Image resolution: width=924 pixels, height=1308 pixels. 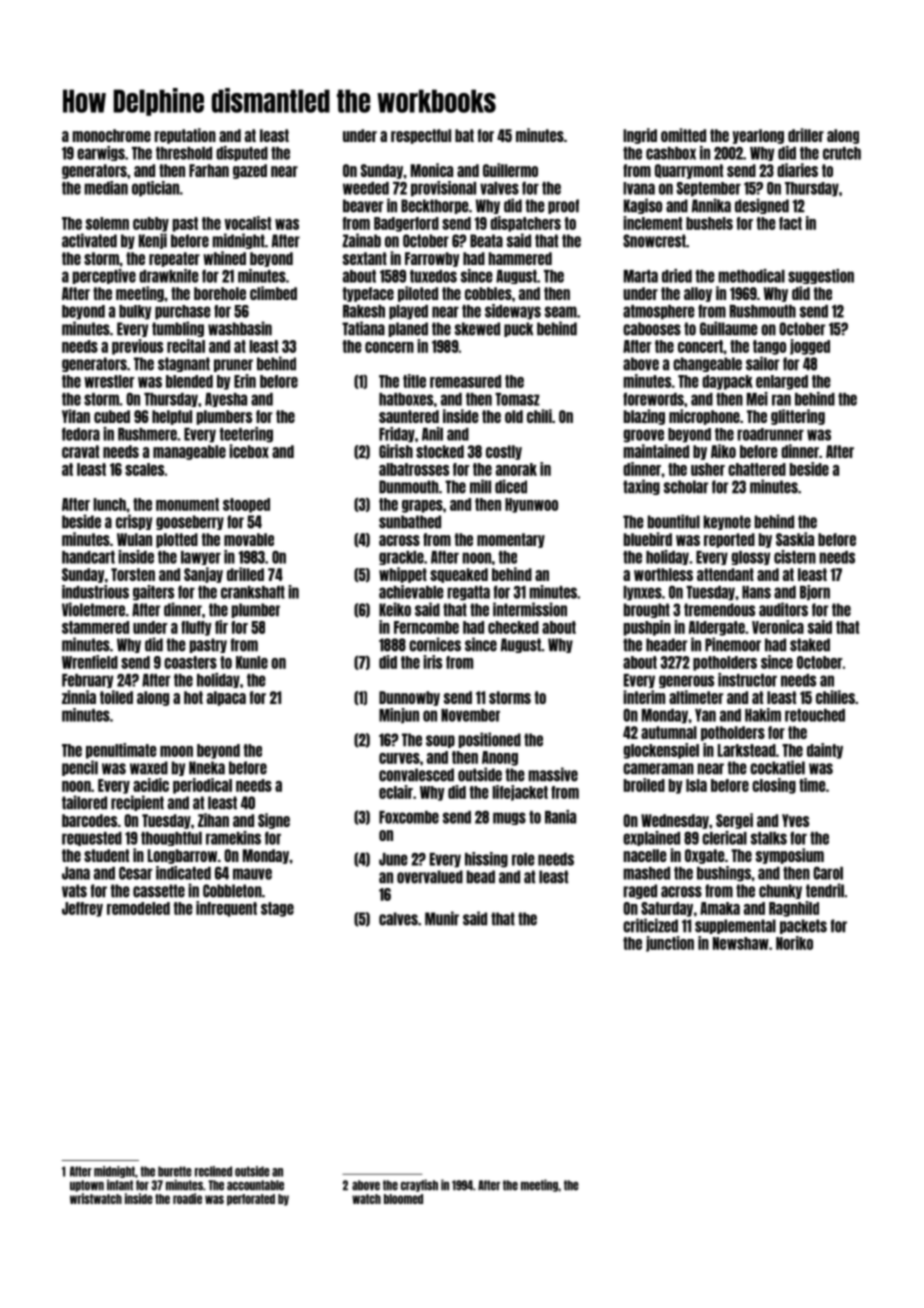 I want to click on Tomasz, so click(x=517, y=399).
